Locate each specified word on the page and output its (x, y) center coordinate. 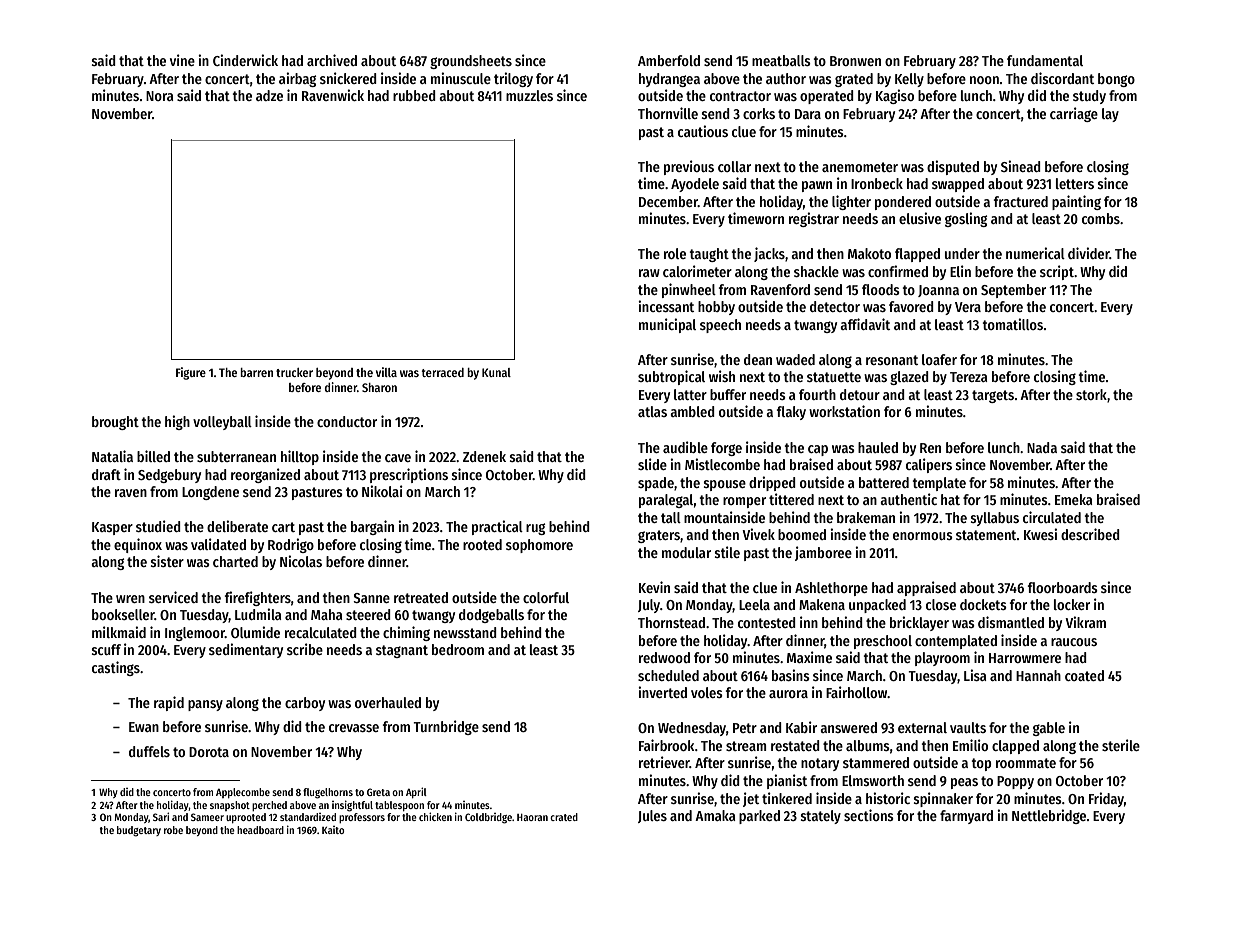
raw (649, 273)
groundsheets (471, 62)
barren (256, 372)
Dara (808, 114)
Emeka (1073, 499)
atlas (652, 411)
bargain (372, 527)
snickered (348, 78)
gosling (966, 219)
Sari (161, 816)
